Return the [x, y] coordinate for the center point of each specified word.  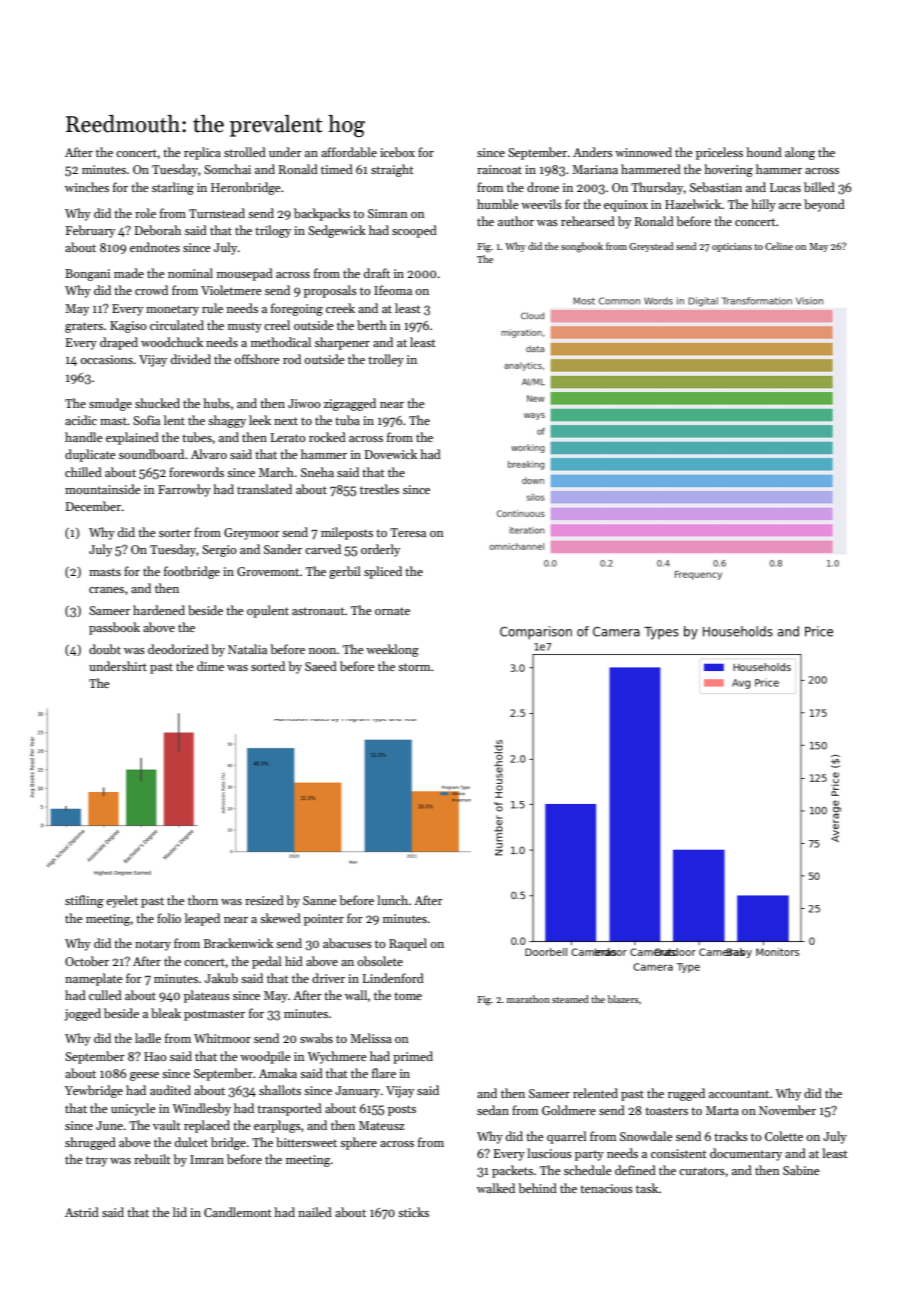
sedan [493, 1110]
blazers [623, 999]
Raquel [408, 944]
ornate [392, 611]
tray [97, 1161]
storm [414, 667]
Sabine [801, 1170]
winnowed [643, 152]
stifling [84, 901]
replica [202, 153]
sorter [175, 533]
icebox [397, 152]
